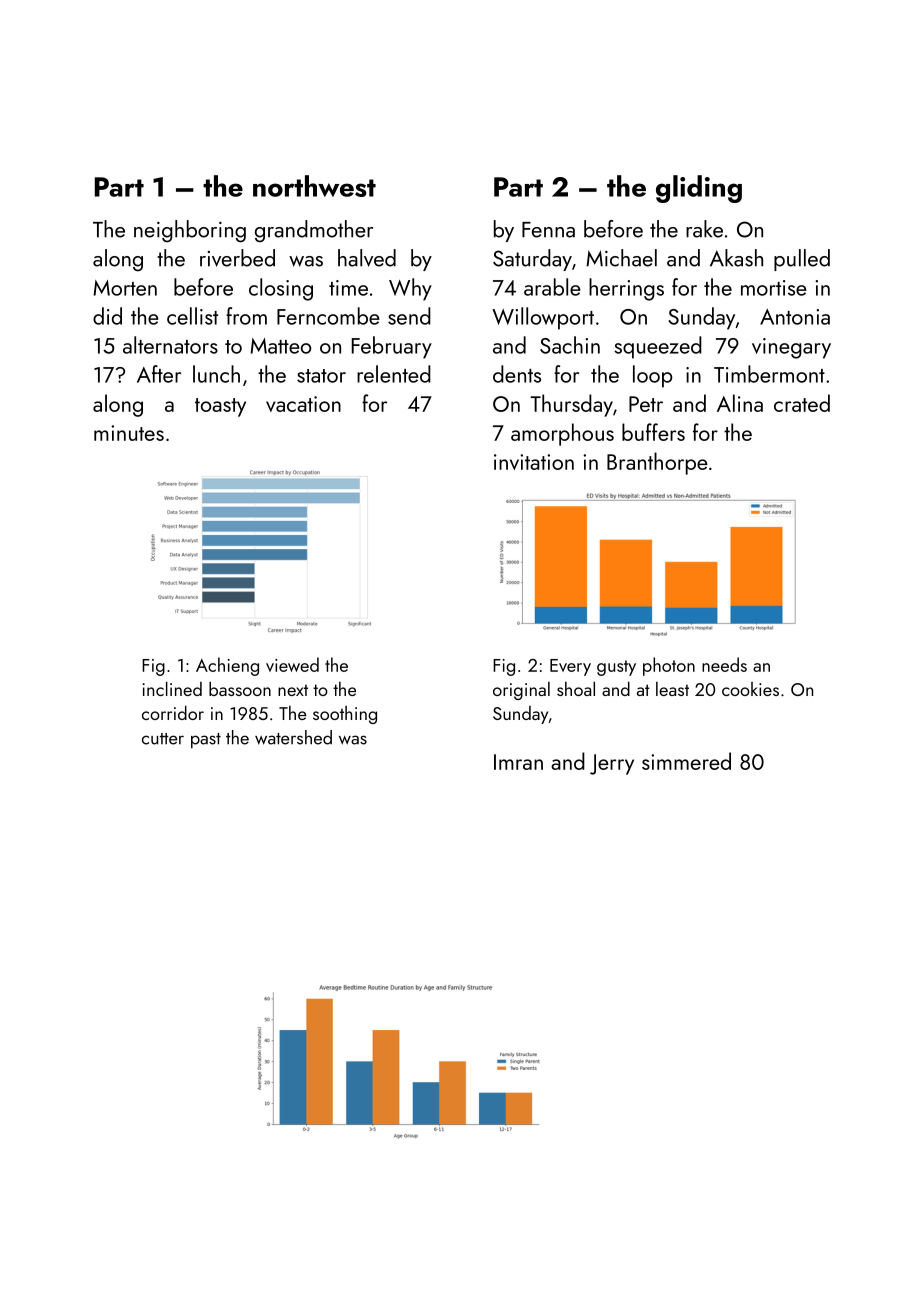 This document has width=924, height=1311. Describe the element at coordinates (653, 376) in the document. I see `loop` at that location.
